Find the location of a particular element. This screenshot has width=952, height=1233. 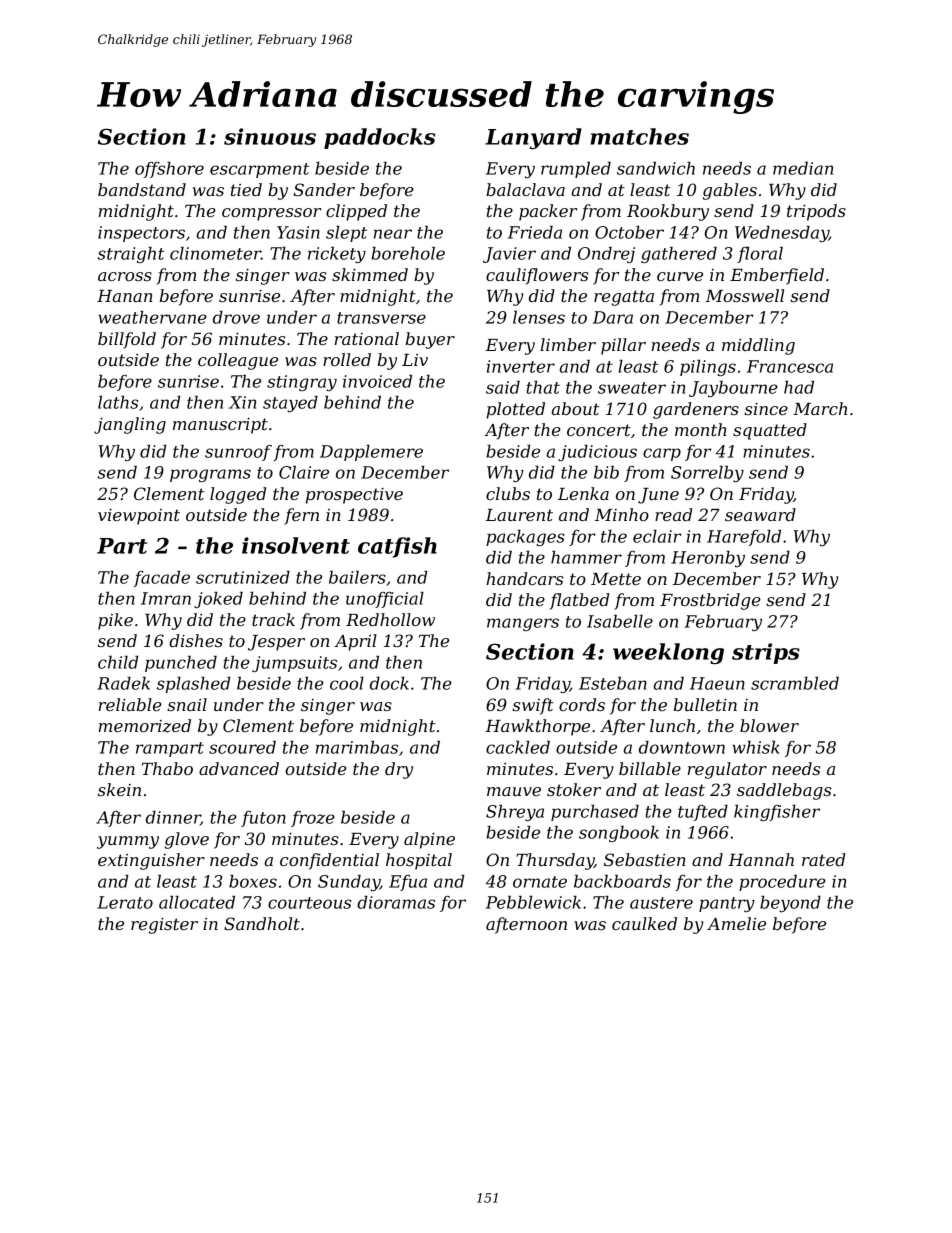

Lanyard is located at coordinates (533, 138).
